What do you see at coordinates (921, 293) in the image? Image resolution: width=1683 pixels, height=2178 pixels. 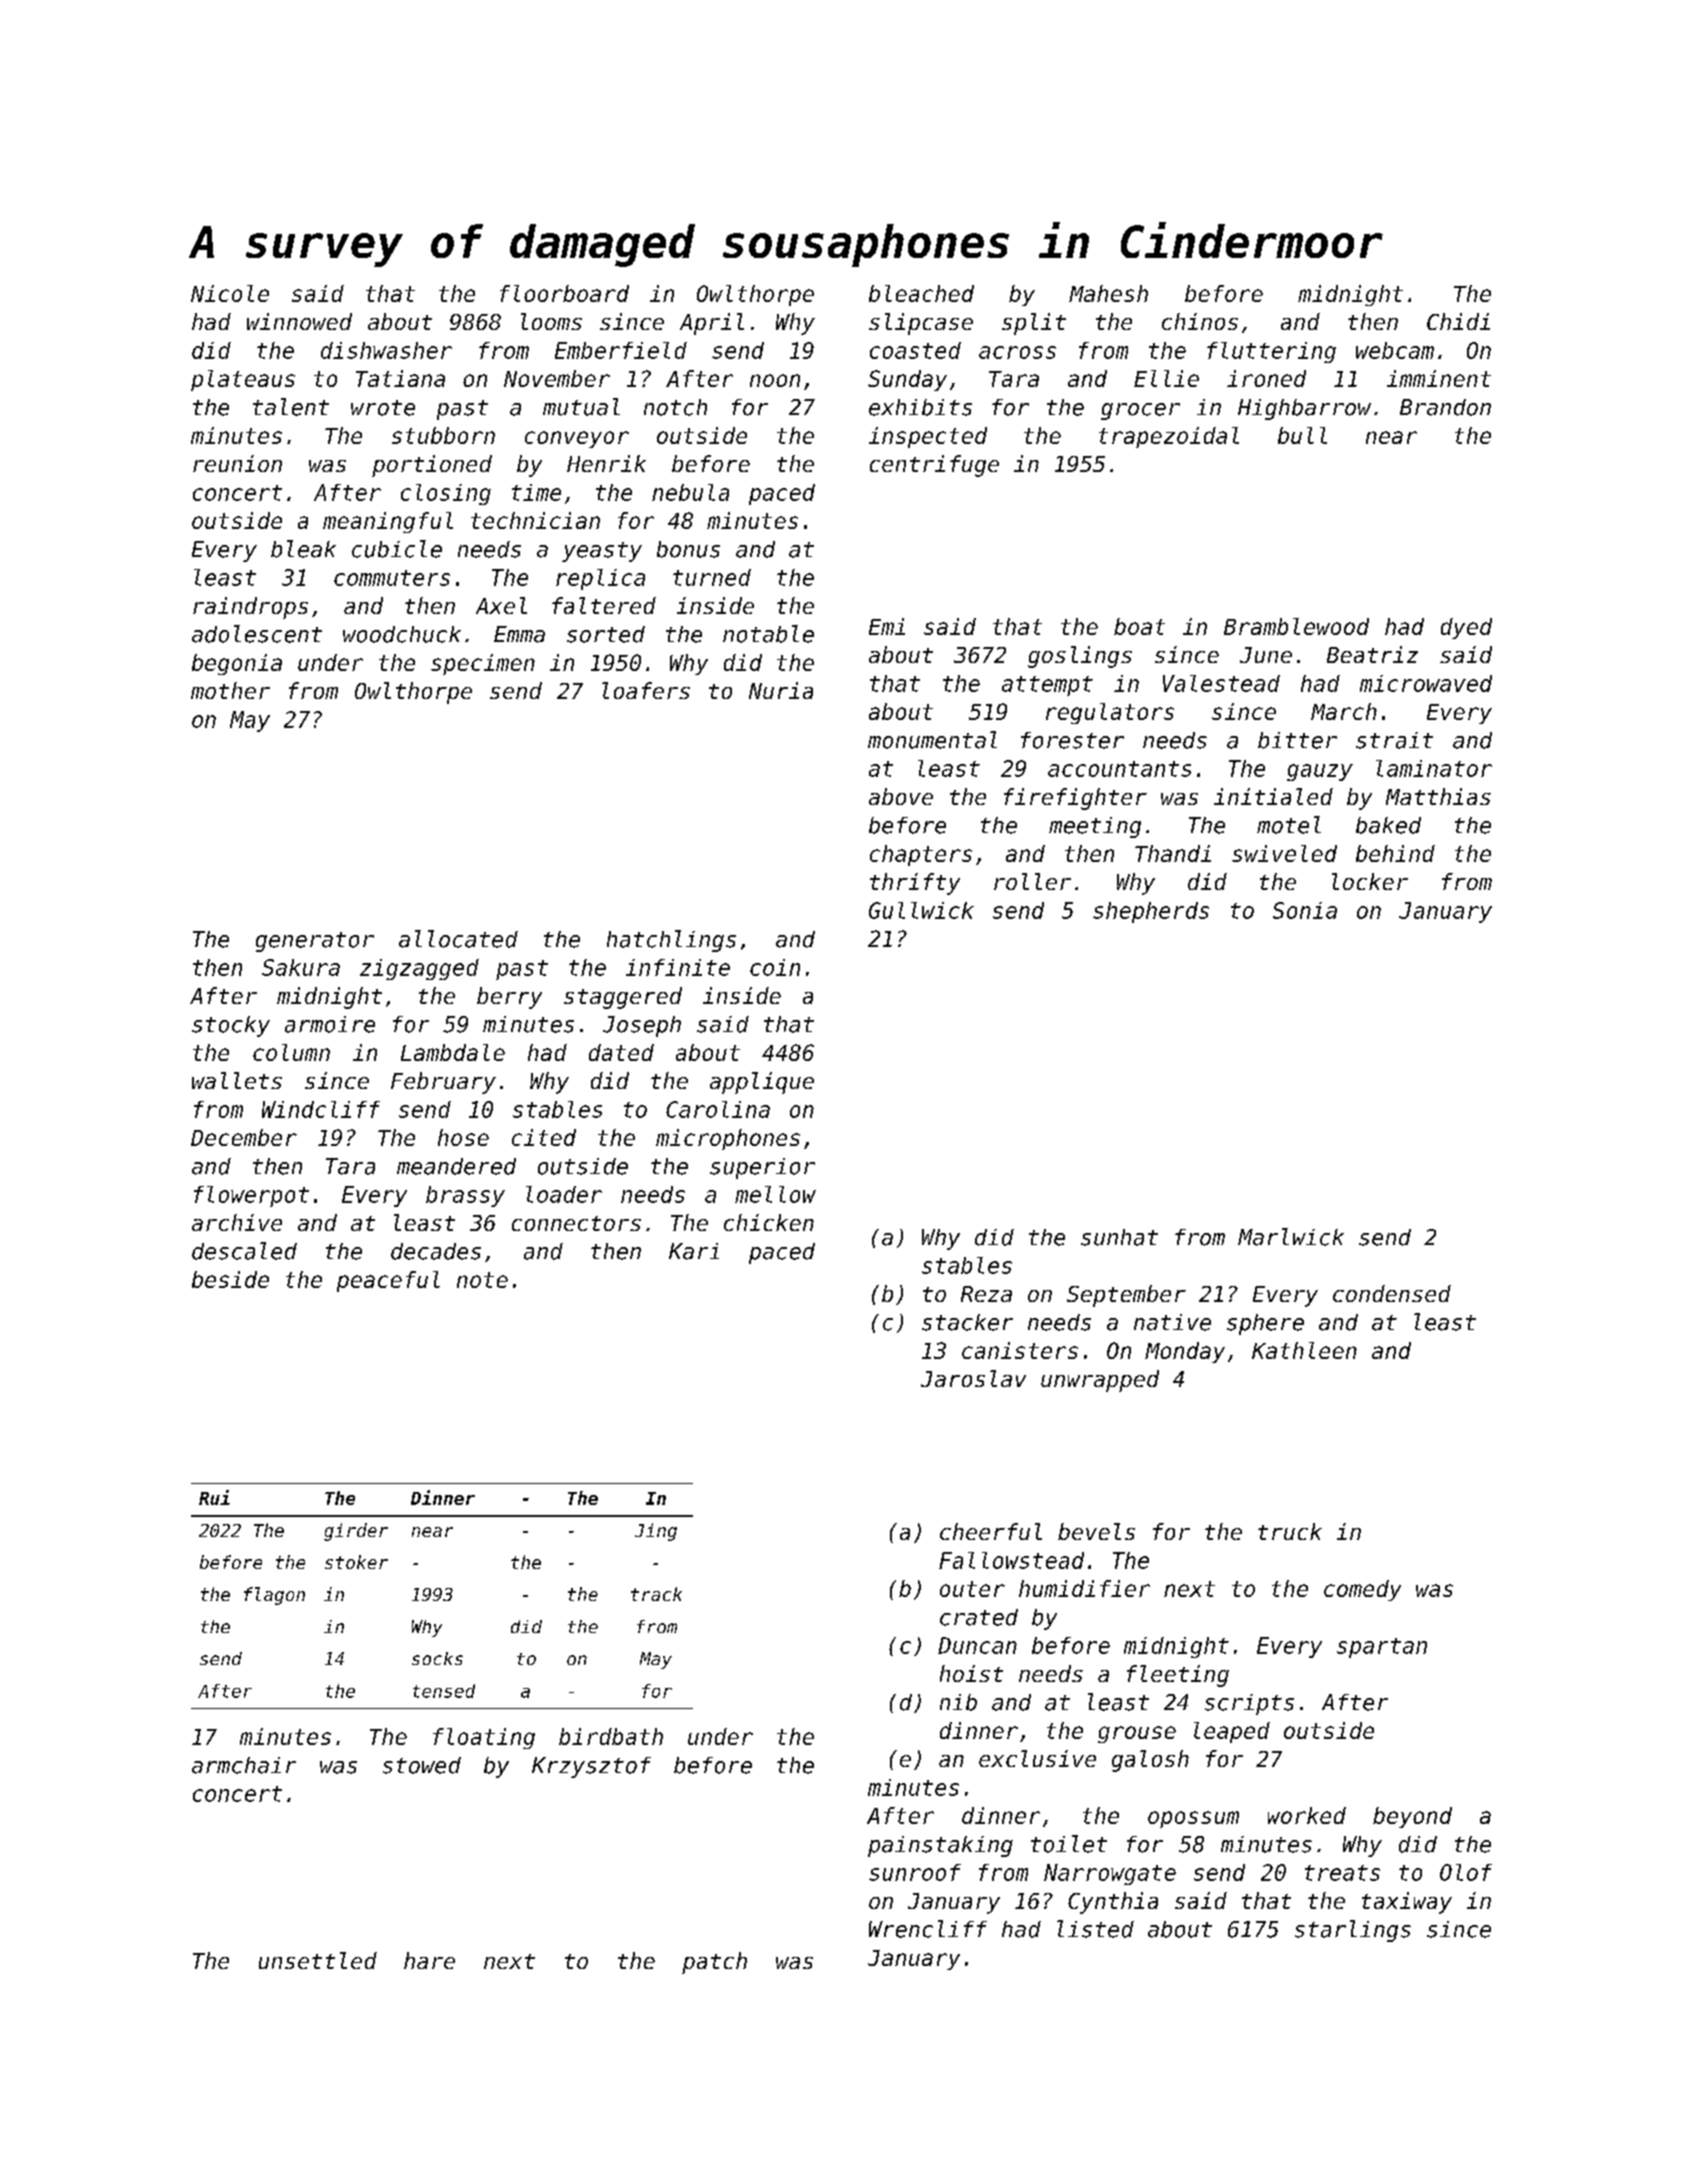 I see `bleached` at bounding box center [921, 293].
